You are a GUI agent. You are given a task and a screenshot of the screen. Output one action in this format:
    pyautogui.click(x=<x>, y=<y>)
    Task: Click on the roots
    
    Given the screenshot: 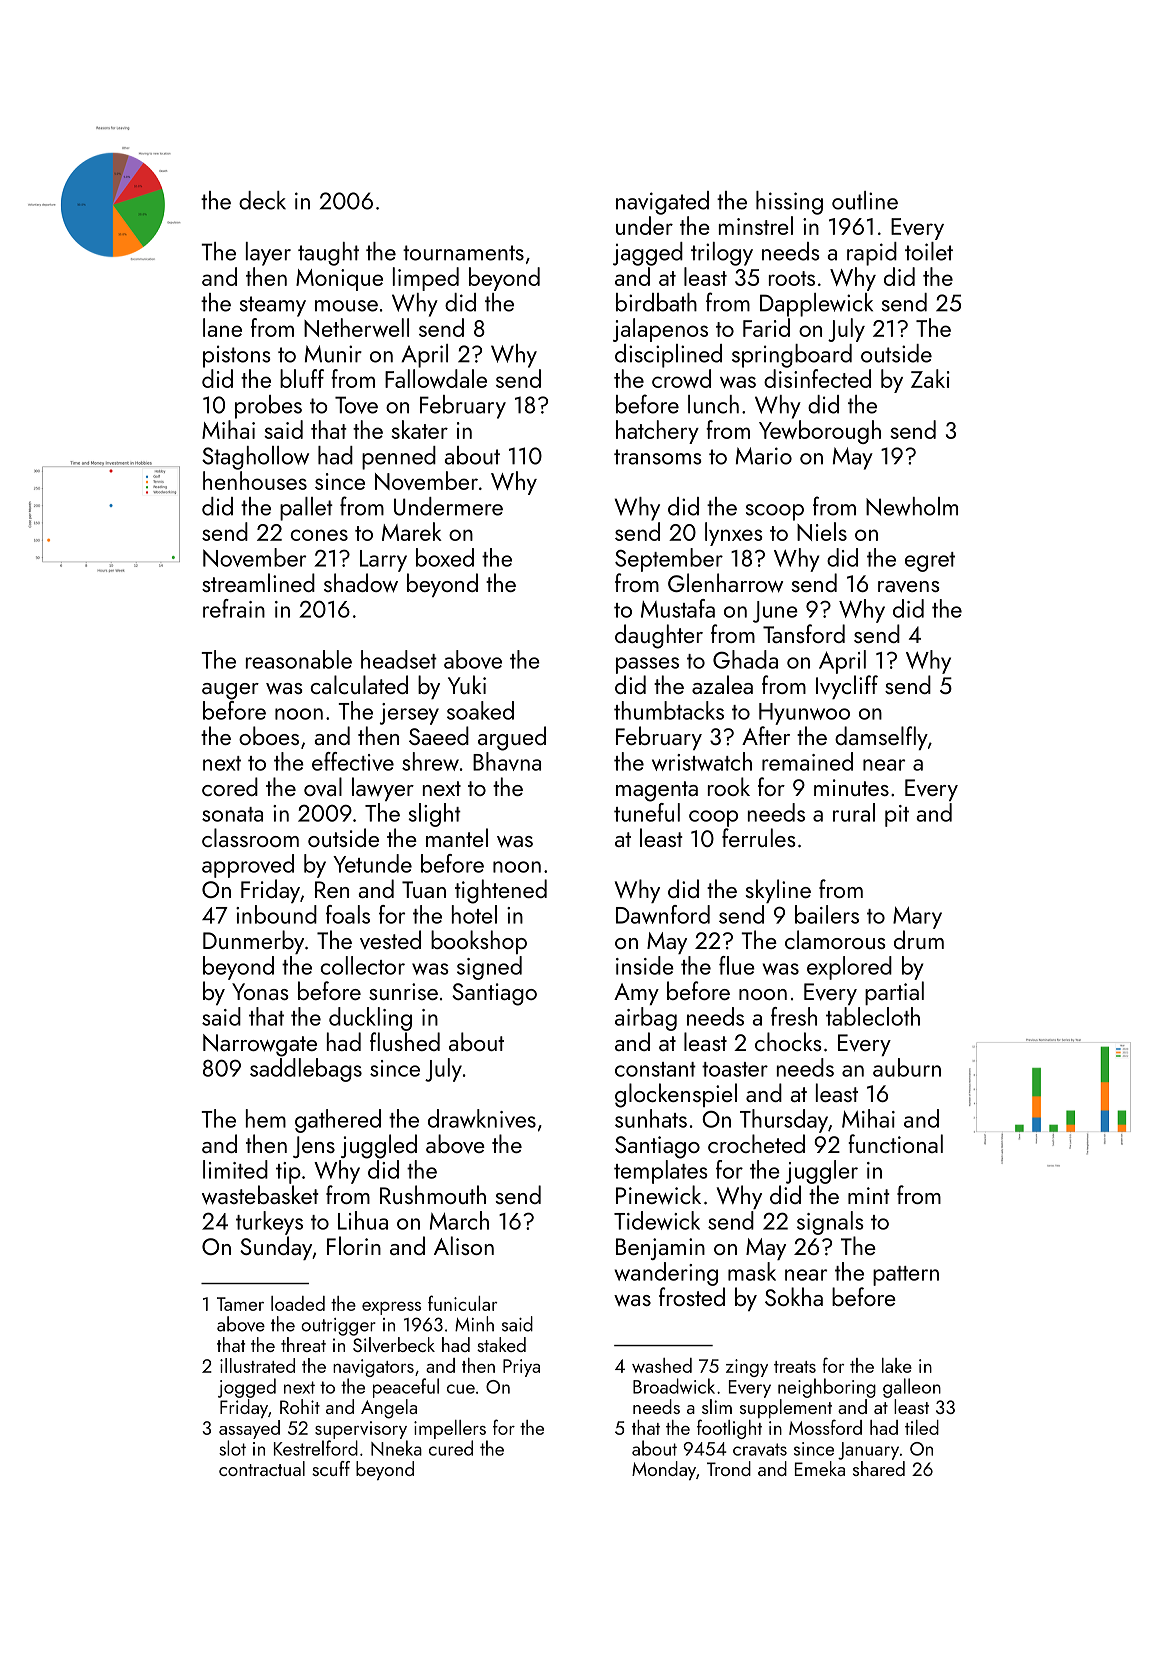 What is the action you would take?
    pyautogui.click(x=792, y=278)
